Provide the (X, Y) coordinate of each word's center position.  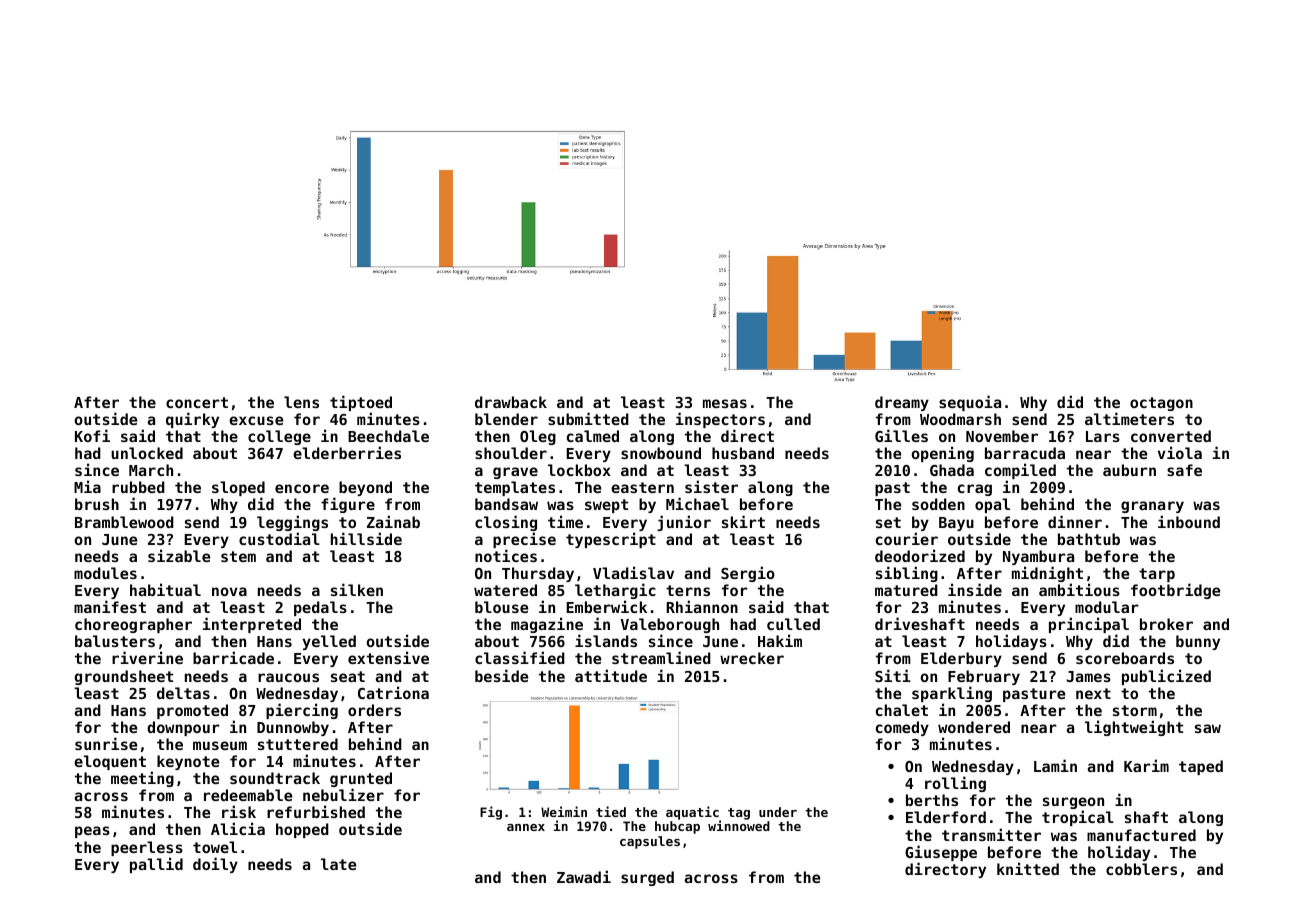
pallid (156, 865)
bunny (1198, 642)
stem (238, 556)
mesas (725, 403)
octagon (1161, 404)
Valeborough (670, 626)
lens (301, 402)
